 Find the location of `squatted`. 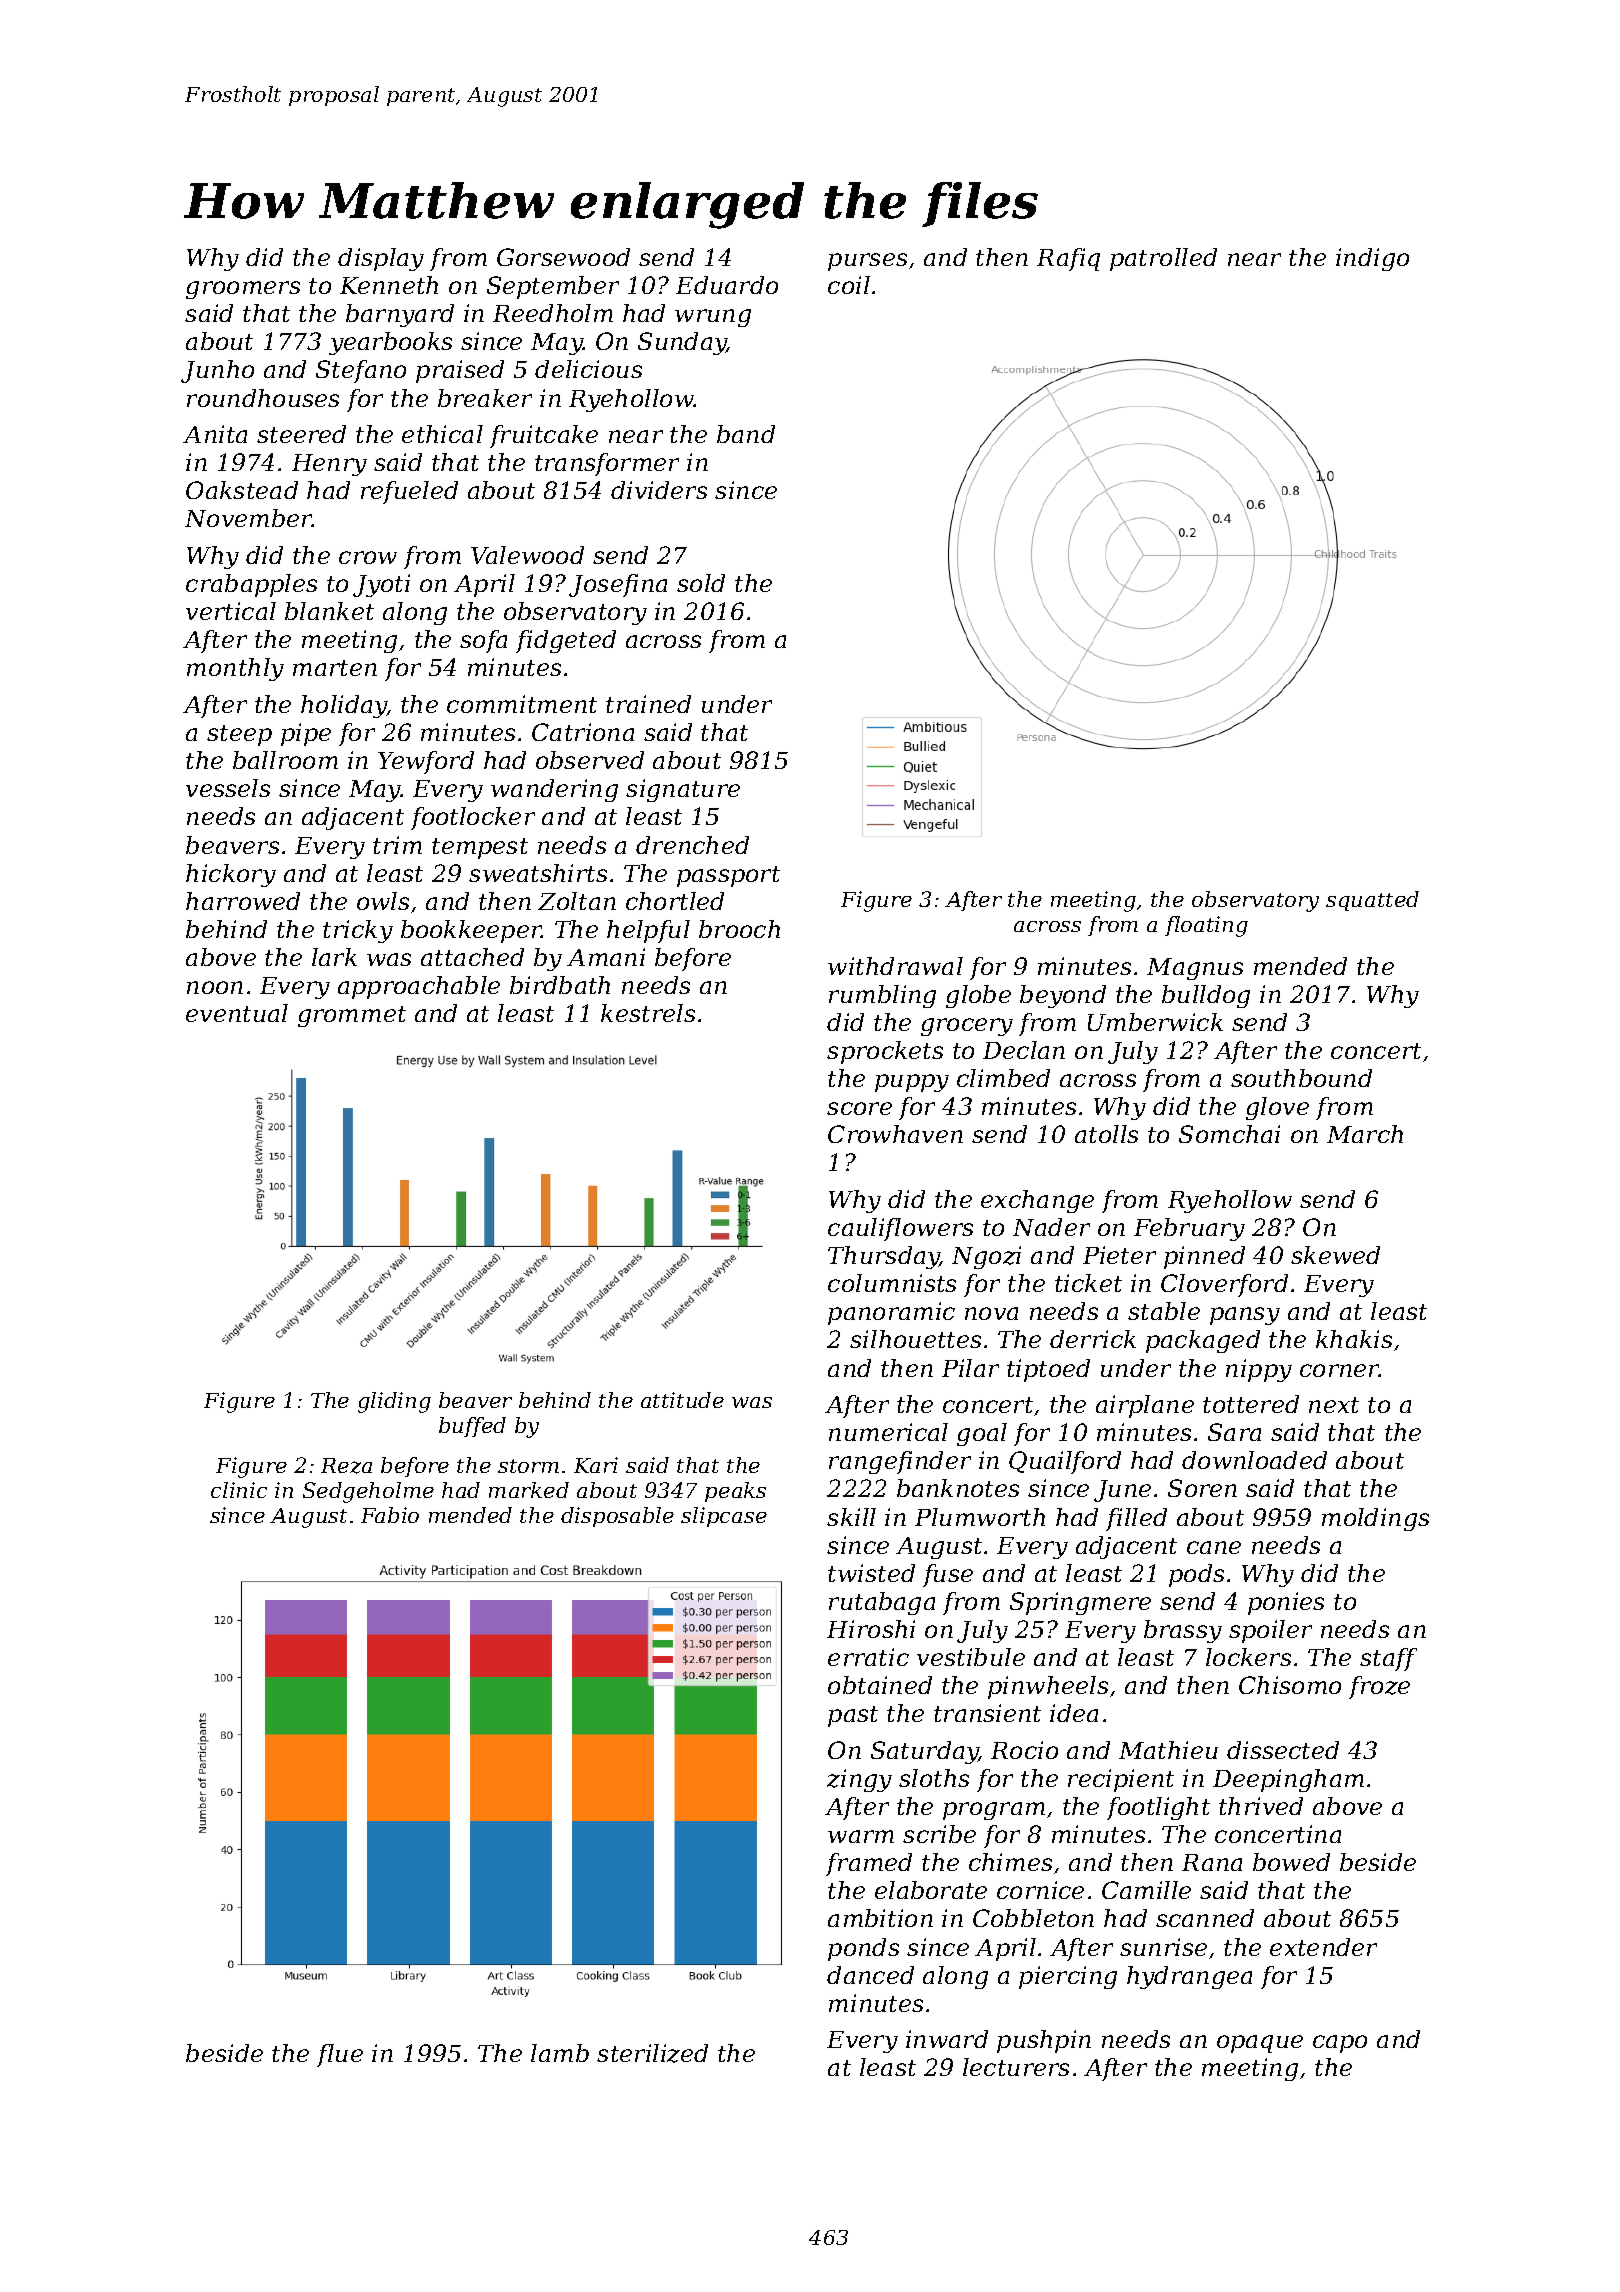

squatted is located at coordinates (1372, 901).
